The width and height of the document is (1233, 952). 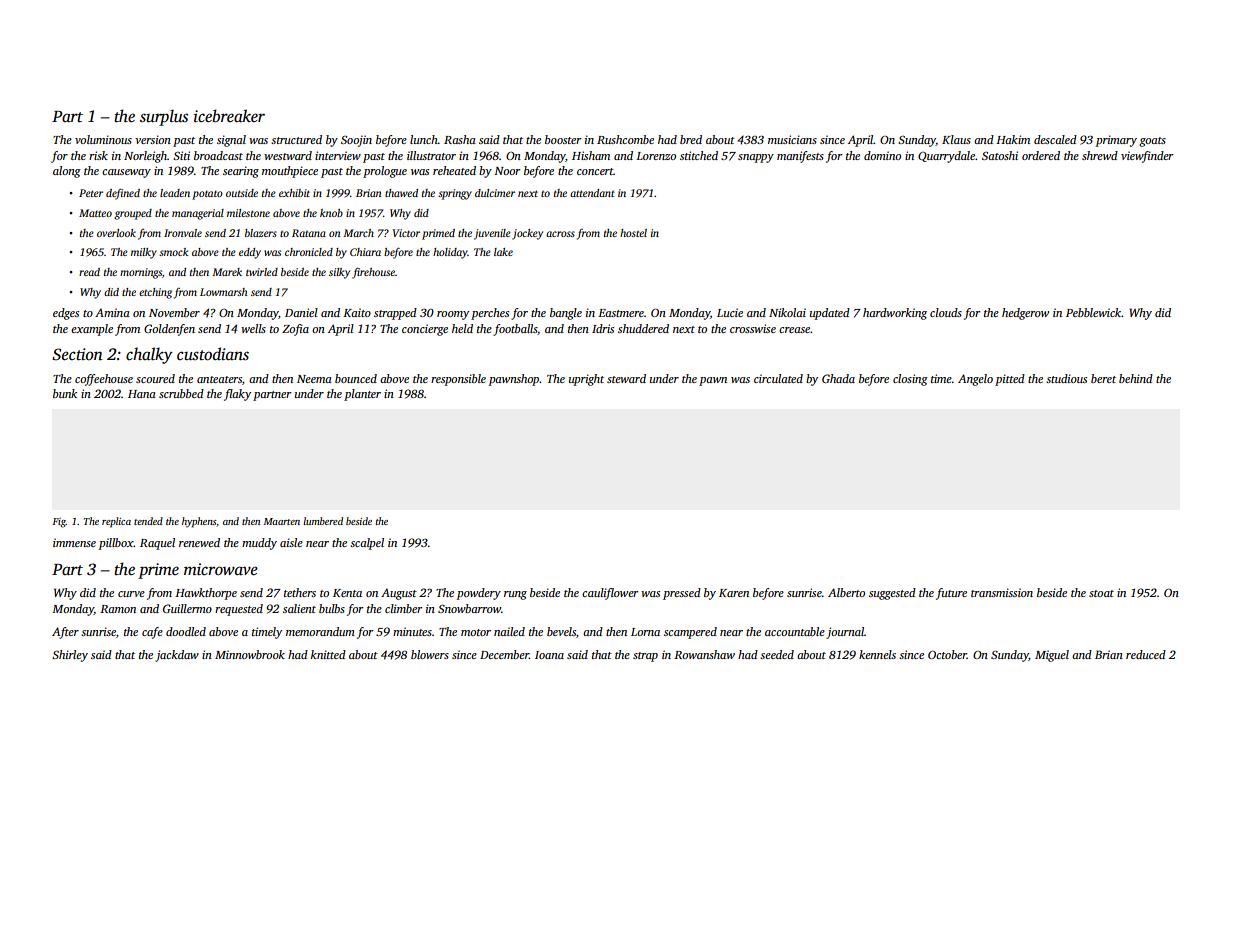 I want to click on icebreaker, so click(x=229, y=116).
